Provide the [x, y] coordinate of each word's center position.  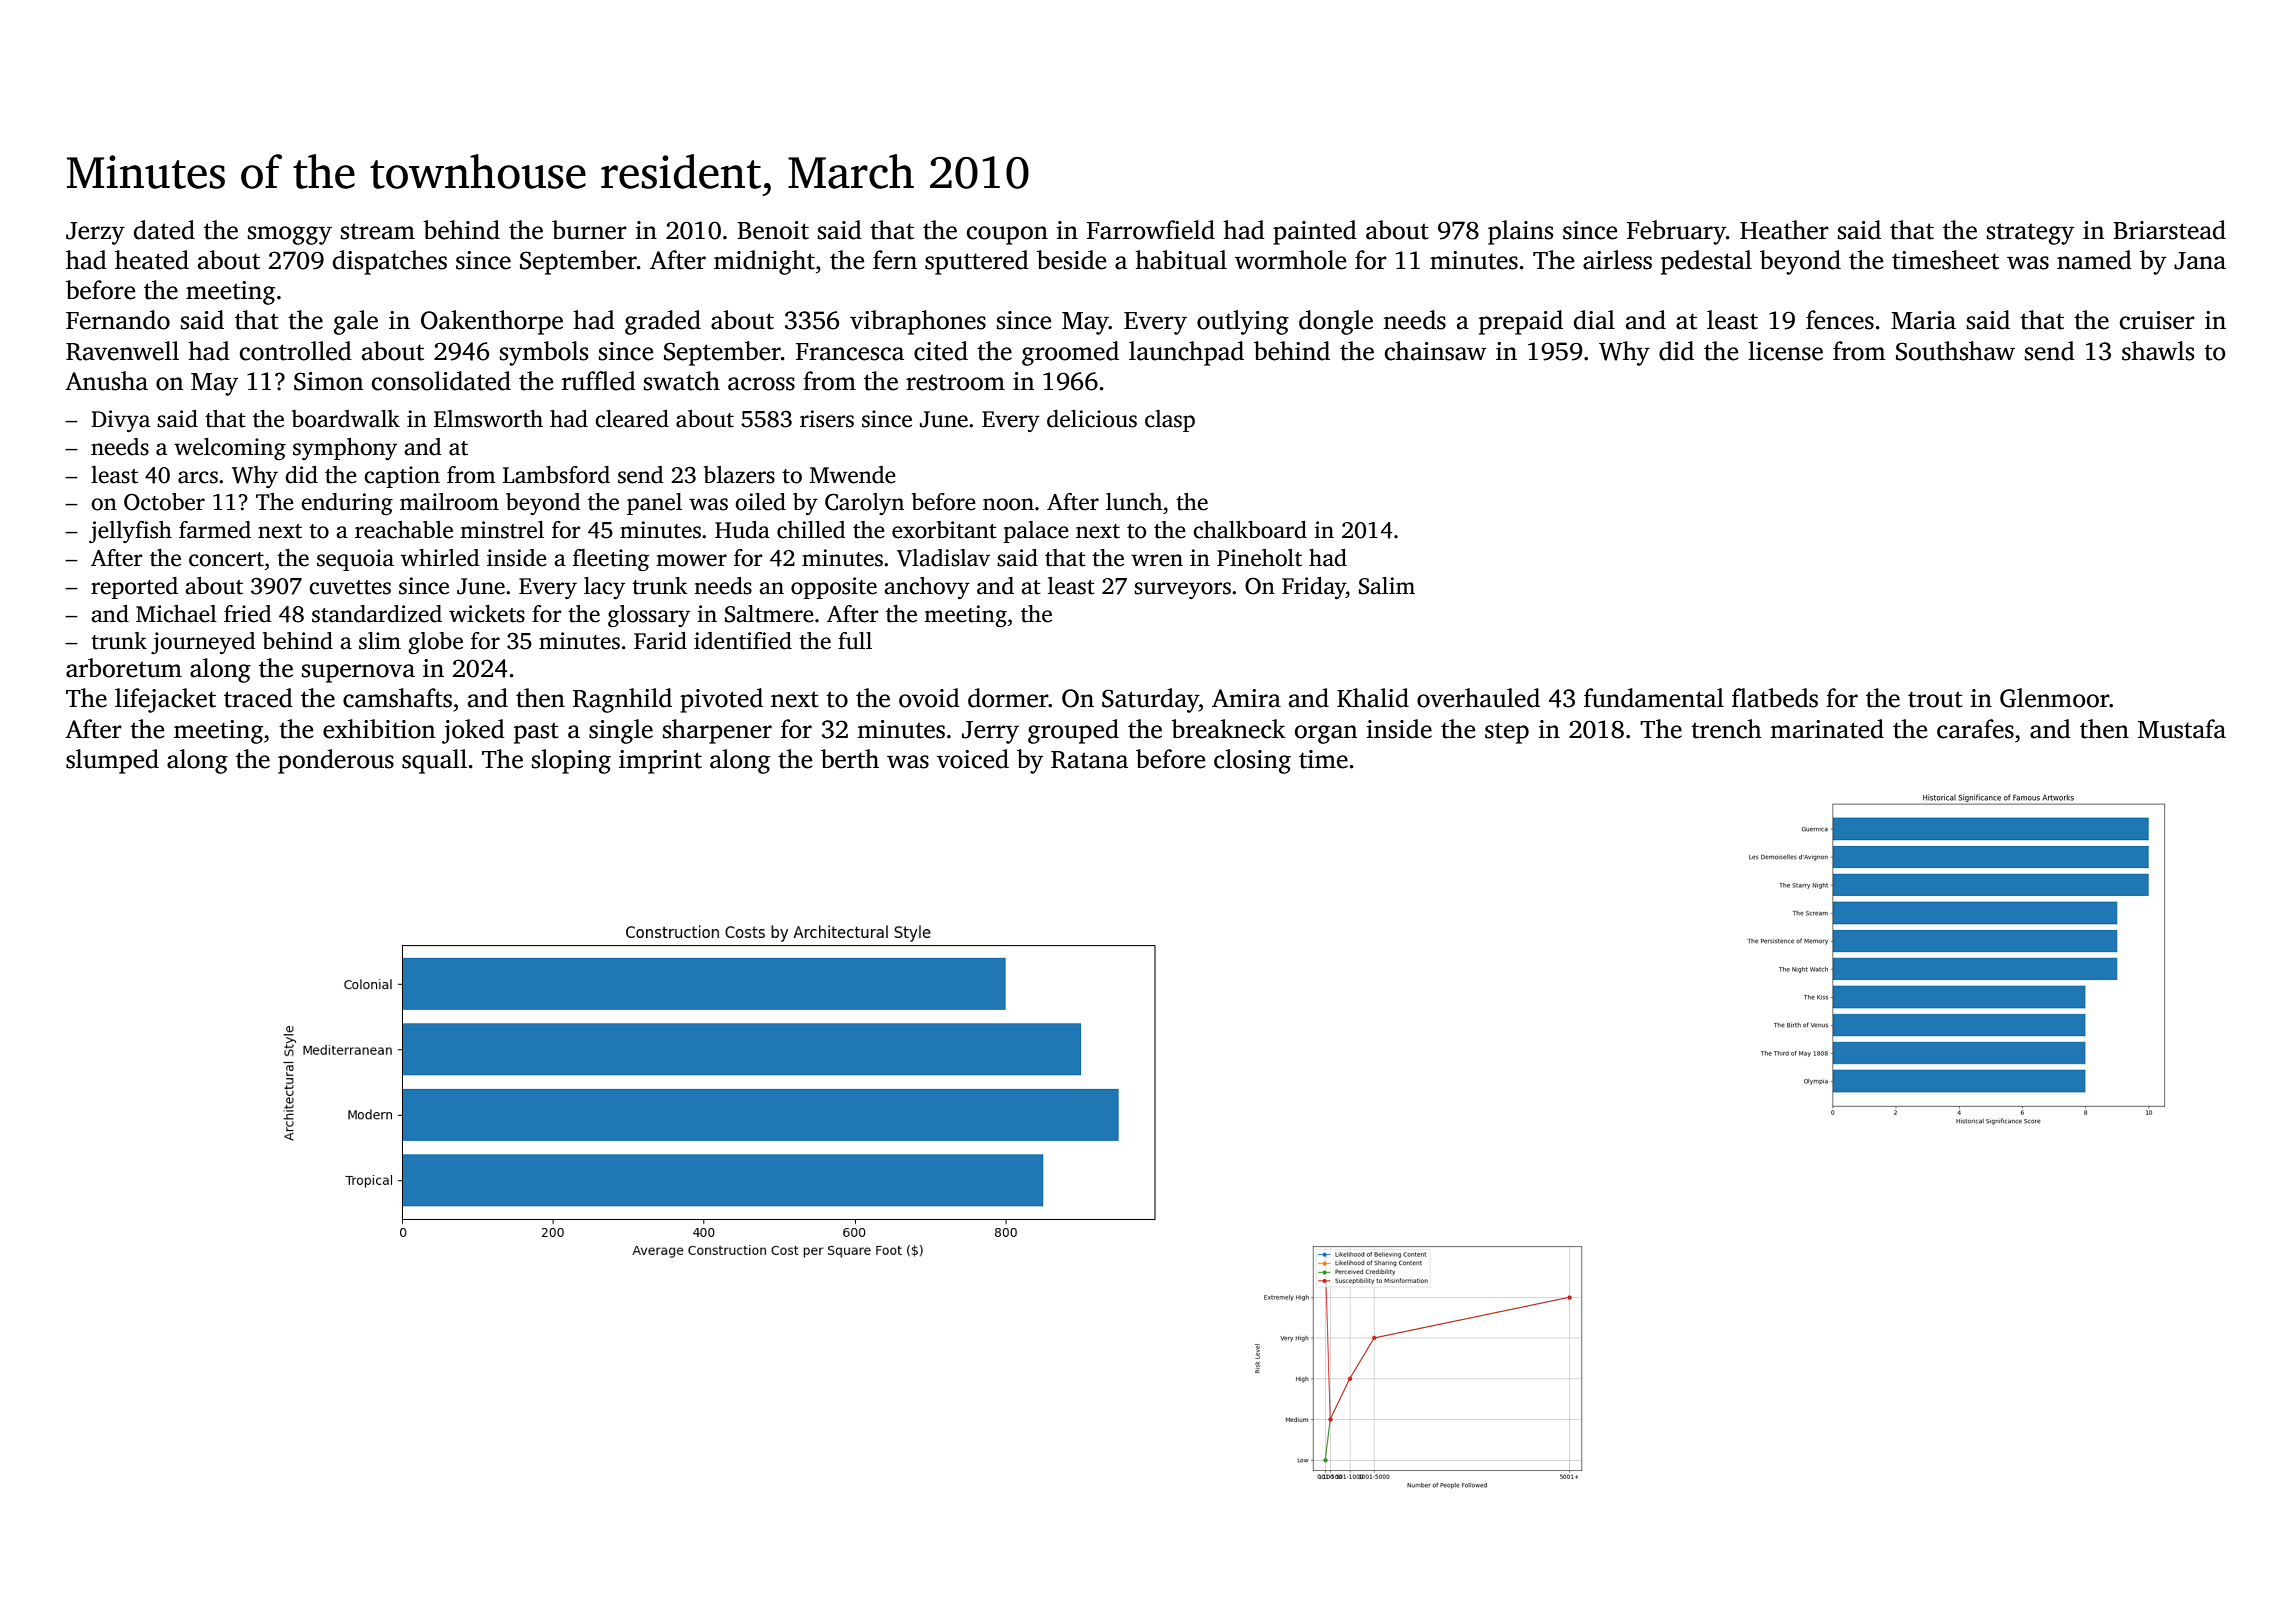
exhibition [379, 729]
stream [378, 232]
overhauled [1478, 698]
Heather [1784, 230]
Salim [1387, 586]
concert [226, 559]
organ [1326, 734]
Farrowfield [1151, 230]
